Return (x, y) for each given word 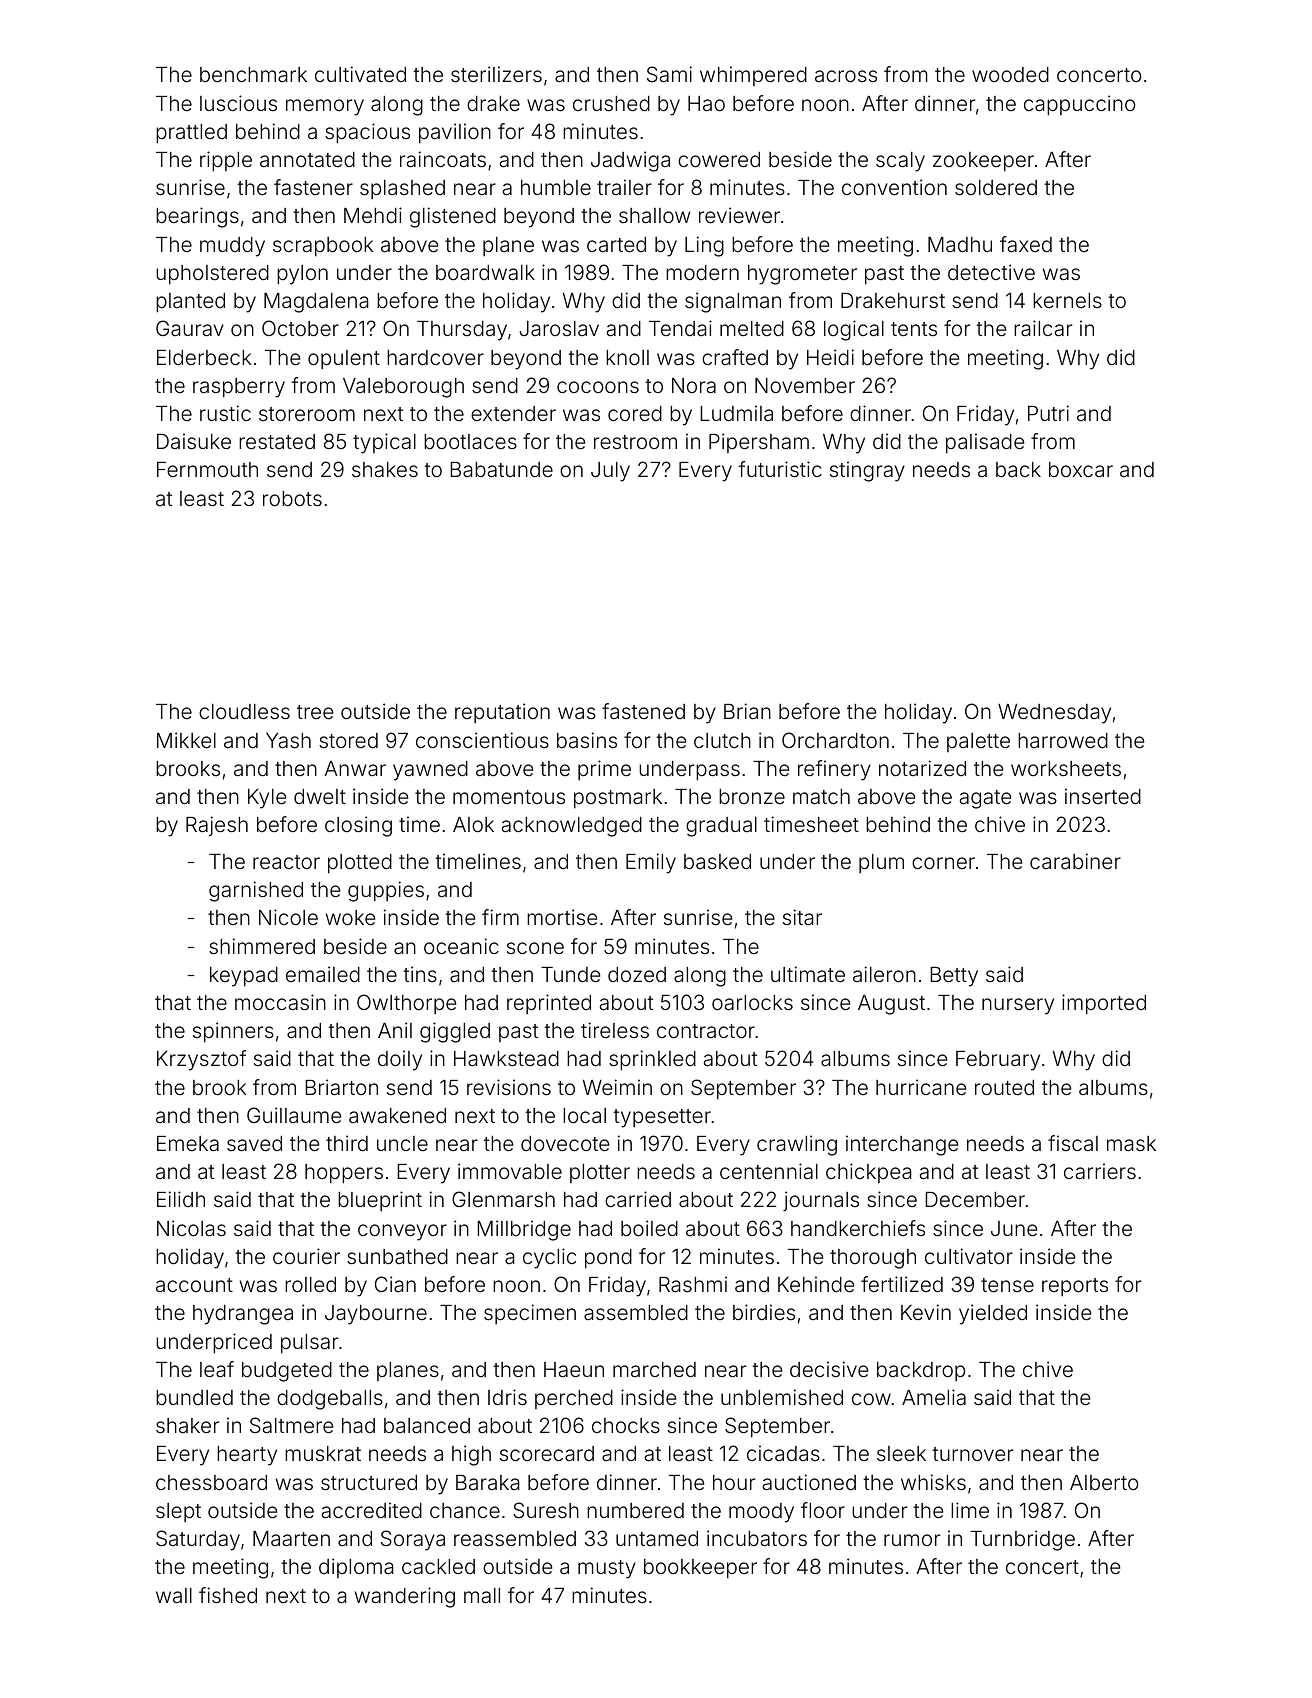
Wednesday (1054, 714)
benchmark (253, 74)
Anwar (355, 768)
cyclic (549, 1258)
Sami (669, 74)
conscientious (482, 740)
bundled (194, 1397)
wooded (1010, 74)
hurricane (921, 1087)
